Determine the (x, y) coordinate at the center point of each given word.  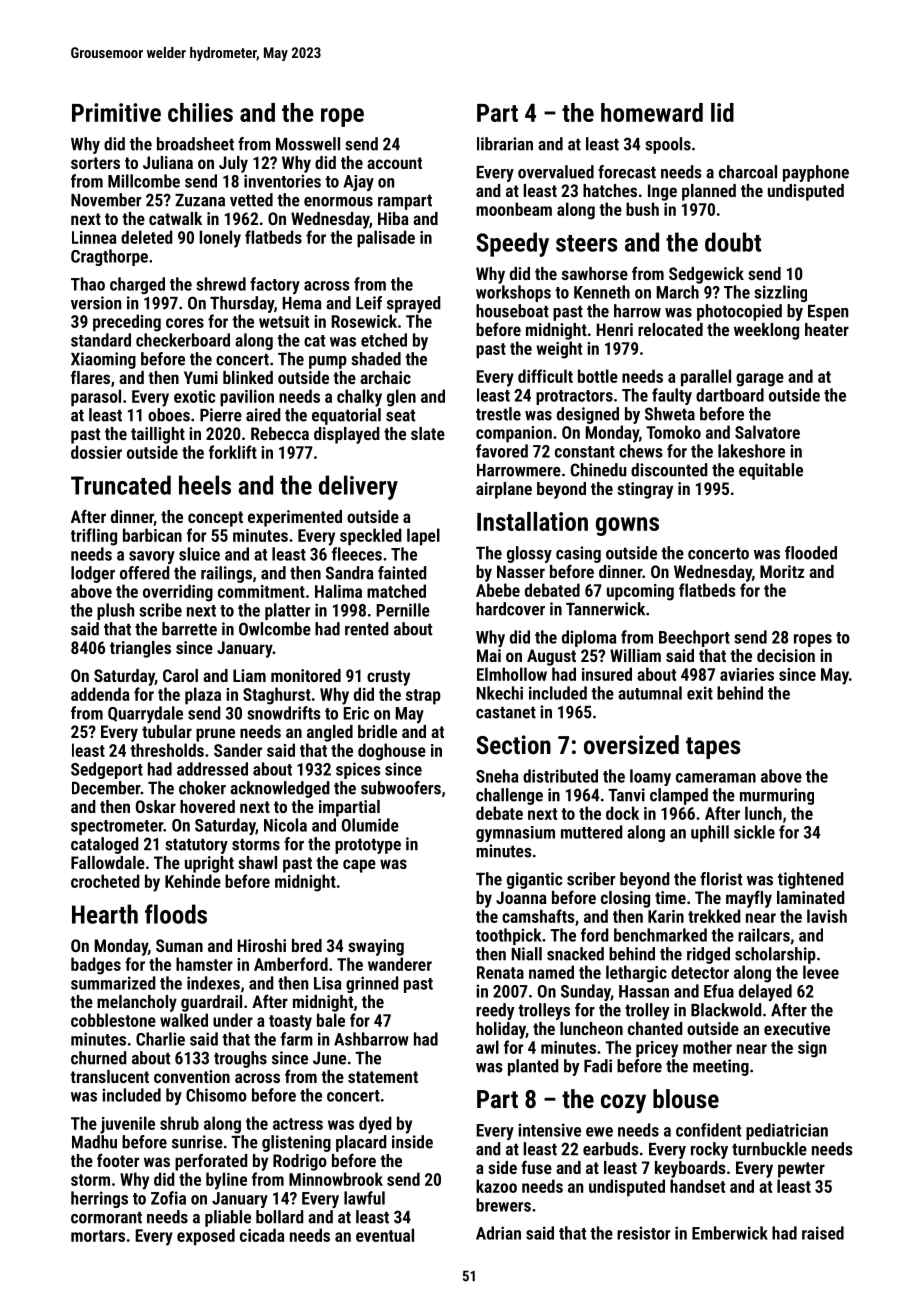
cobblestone (113, 1020)
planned (709, 192)
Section (513, 744)
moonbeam (514, 209)
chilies (200, 112)
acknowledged (280, 789)
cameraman (716, 778)
